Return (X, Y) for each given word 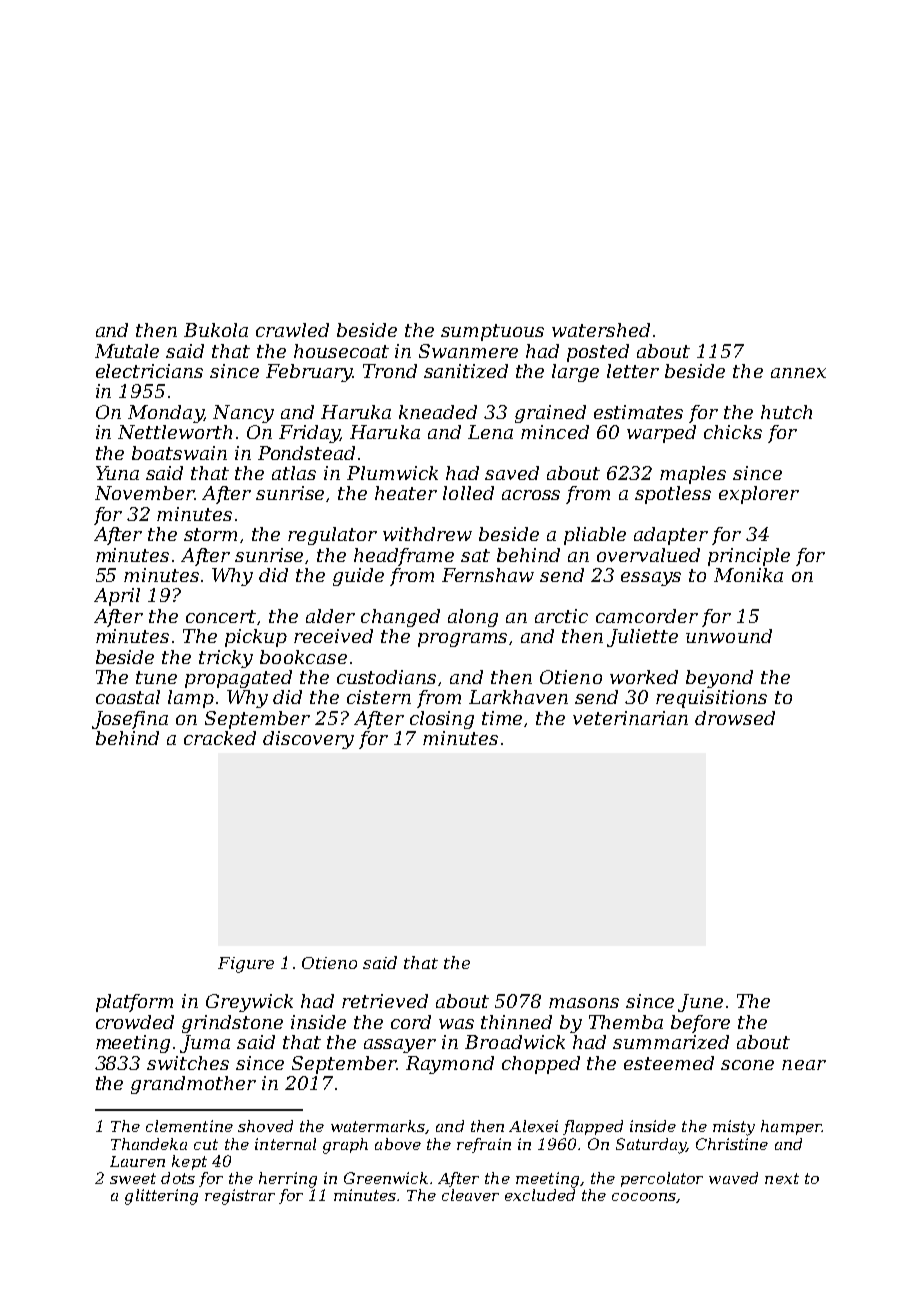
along (473, 618)
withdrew (427, 534)
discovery (308, 740)
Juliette (642, 638)
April (117, 597)
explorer (759, 495)
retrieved (385, 1001)
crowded (135, 1022)
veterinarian (630, 718)
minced (555, 432)
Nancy (243, 414)
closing (442, 720)
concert (221, 616)
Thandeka (149, 1144)
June (700, 1003)
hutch (786, 412)
